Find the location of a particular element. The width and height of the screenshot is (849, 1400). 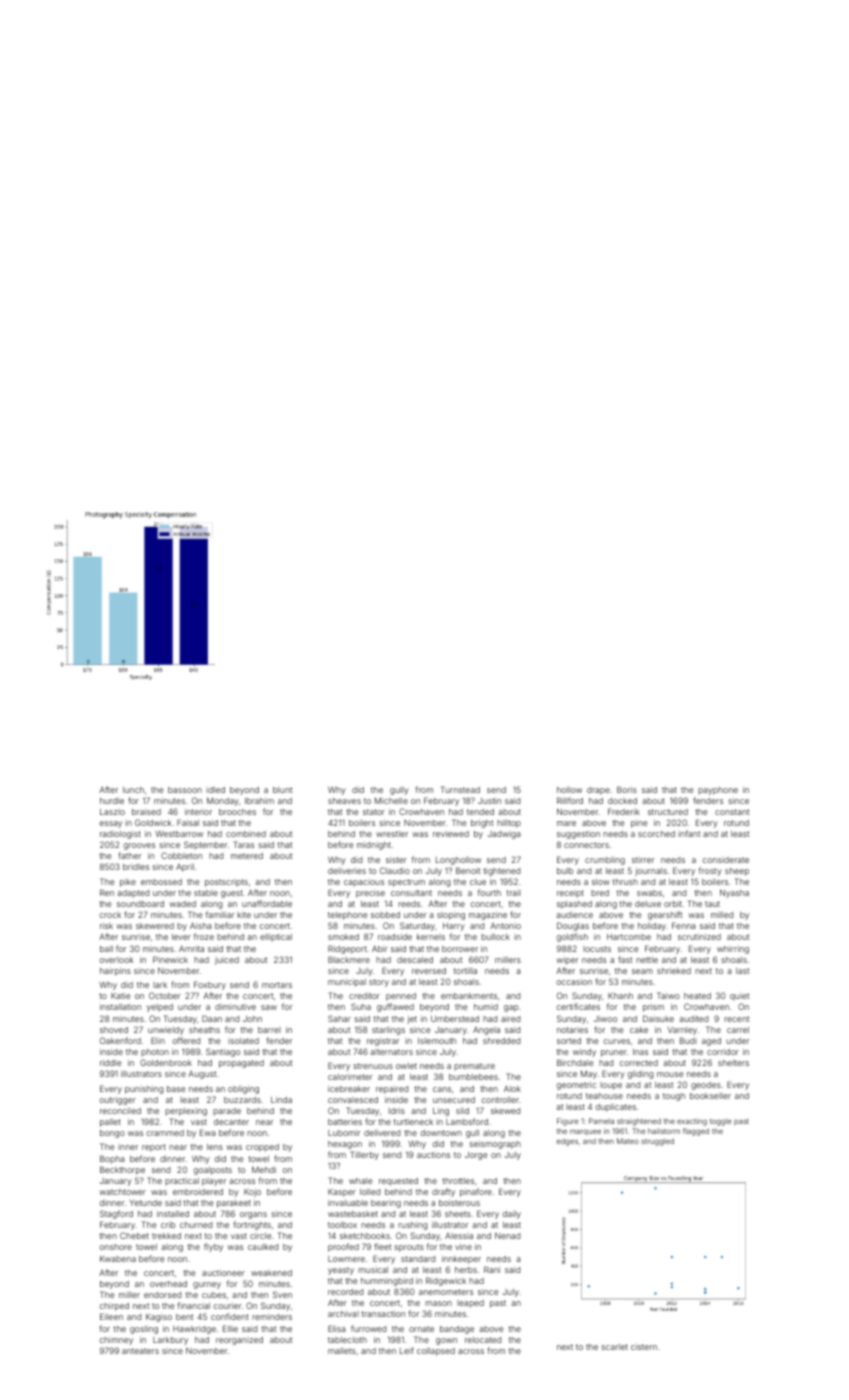

mouse is located at coordinates (670, 1074).
